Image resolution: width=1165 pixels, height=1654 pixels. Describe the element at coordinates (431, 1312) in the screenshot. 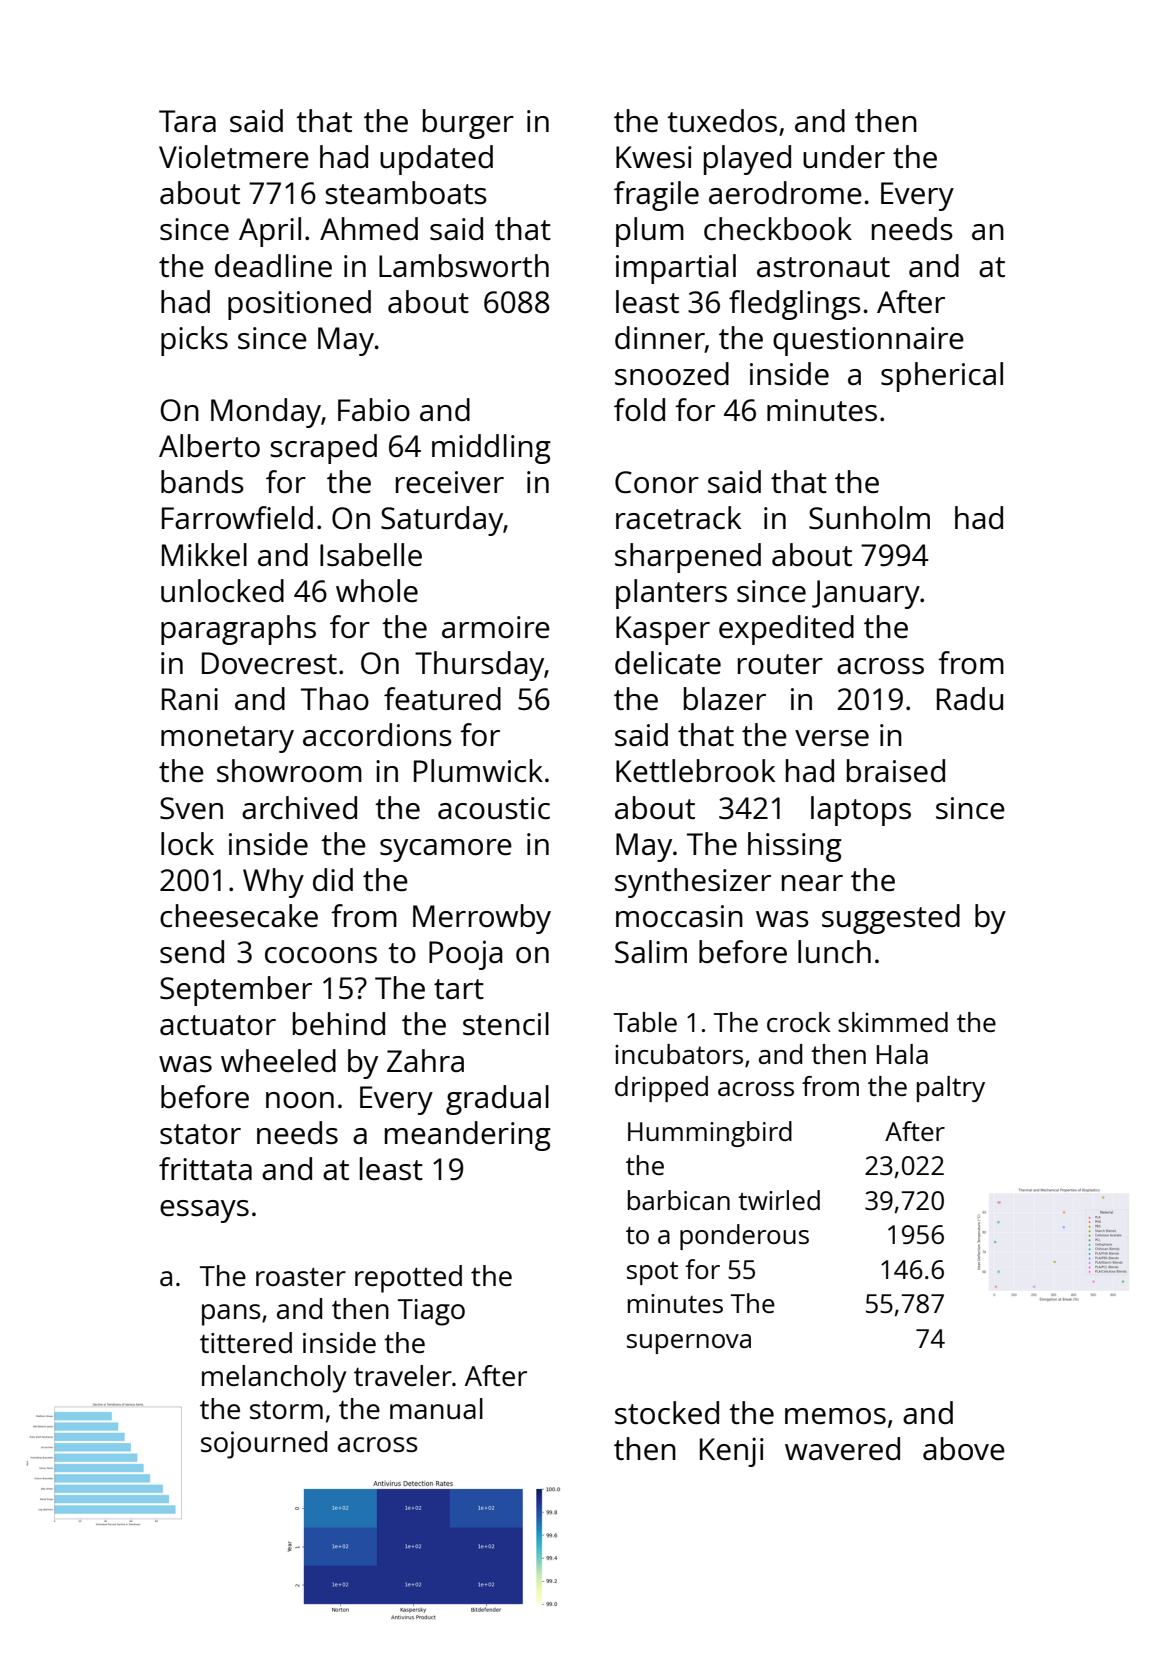

I see `Tiago` at that location.
